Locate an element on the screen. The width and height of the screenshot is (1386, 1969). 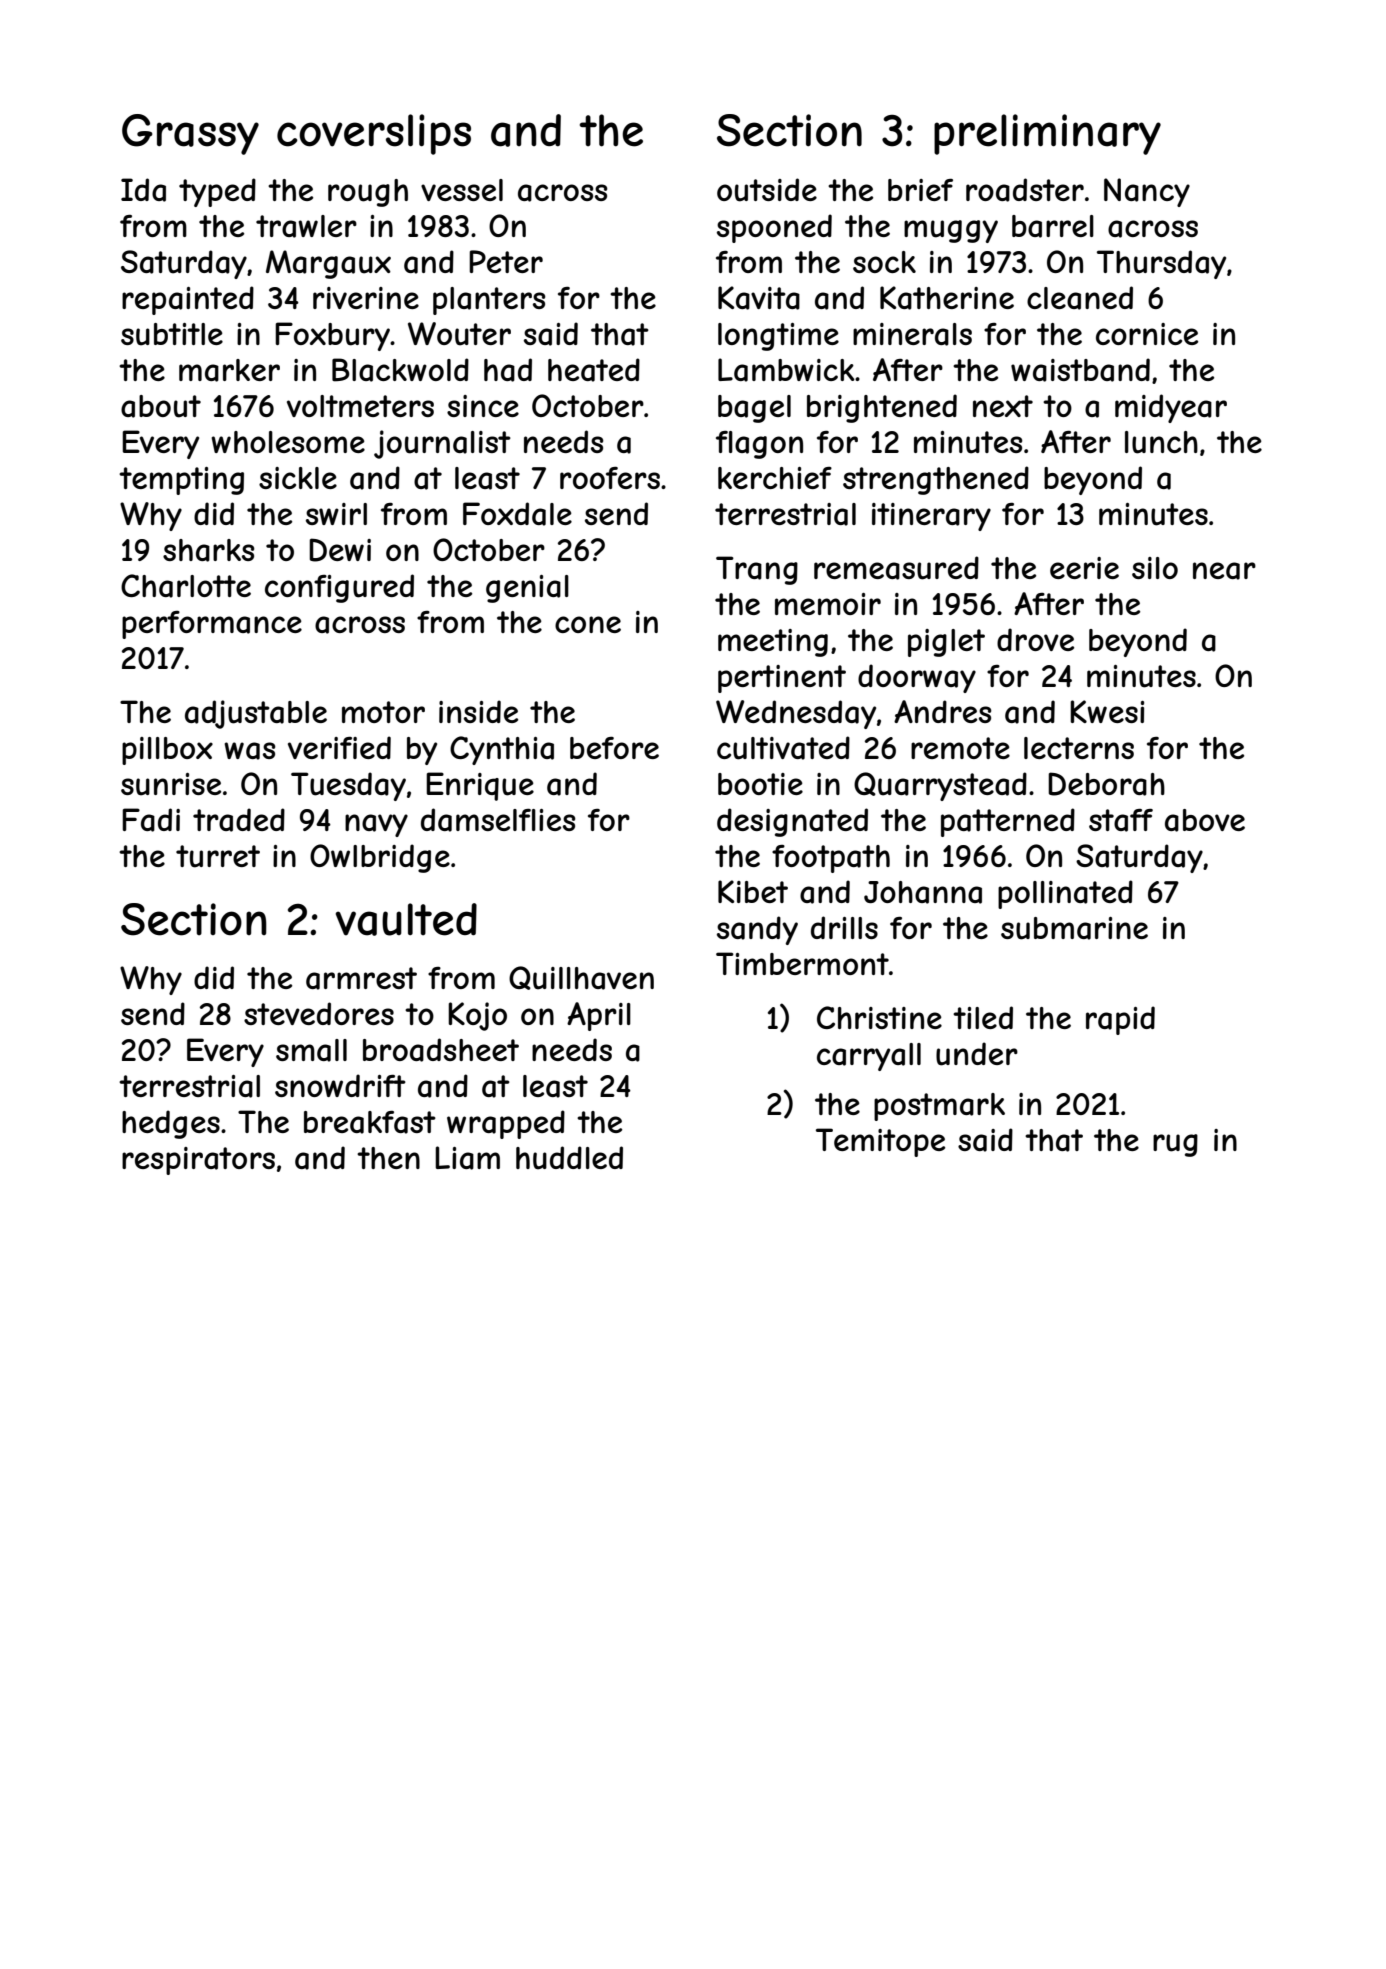
drills is located at coordinates (844, 927).
